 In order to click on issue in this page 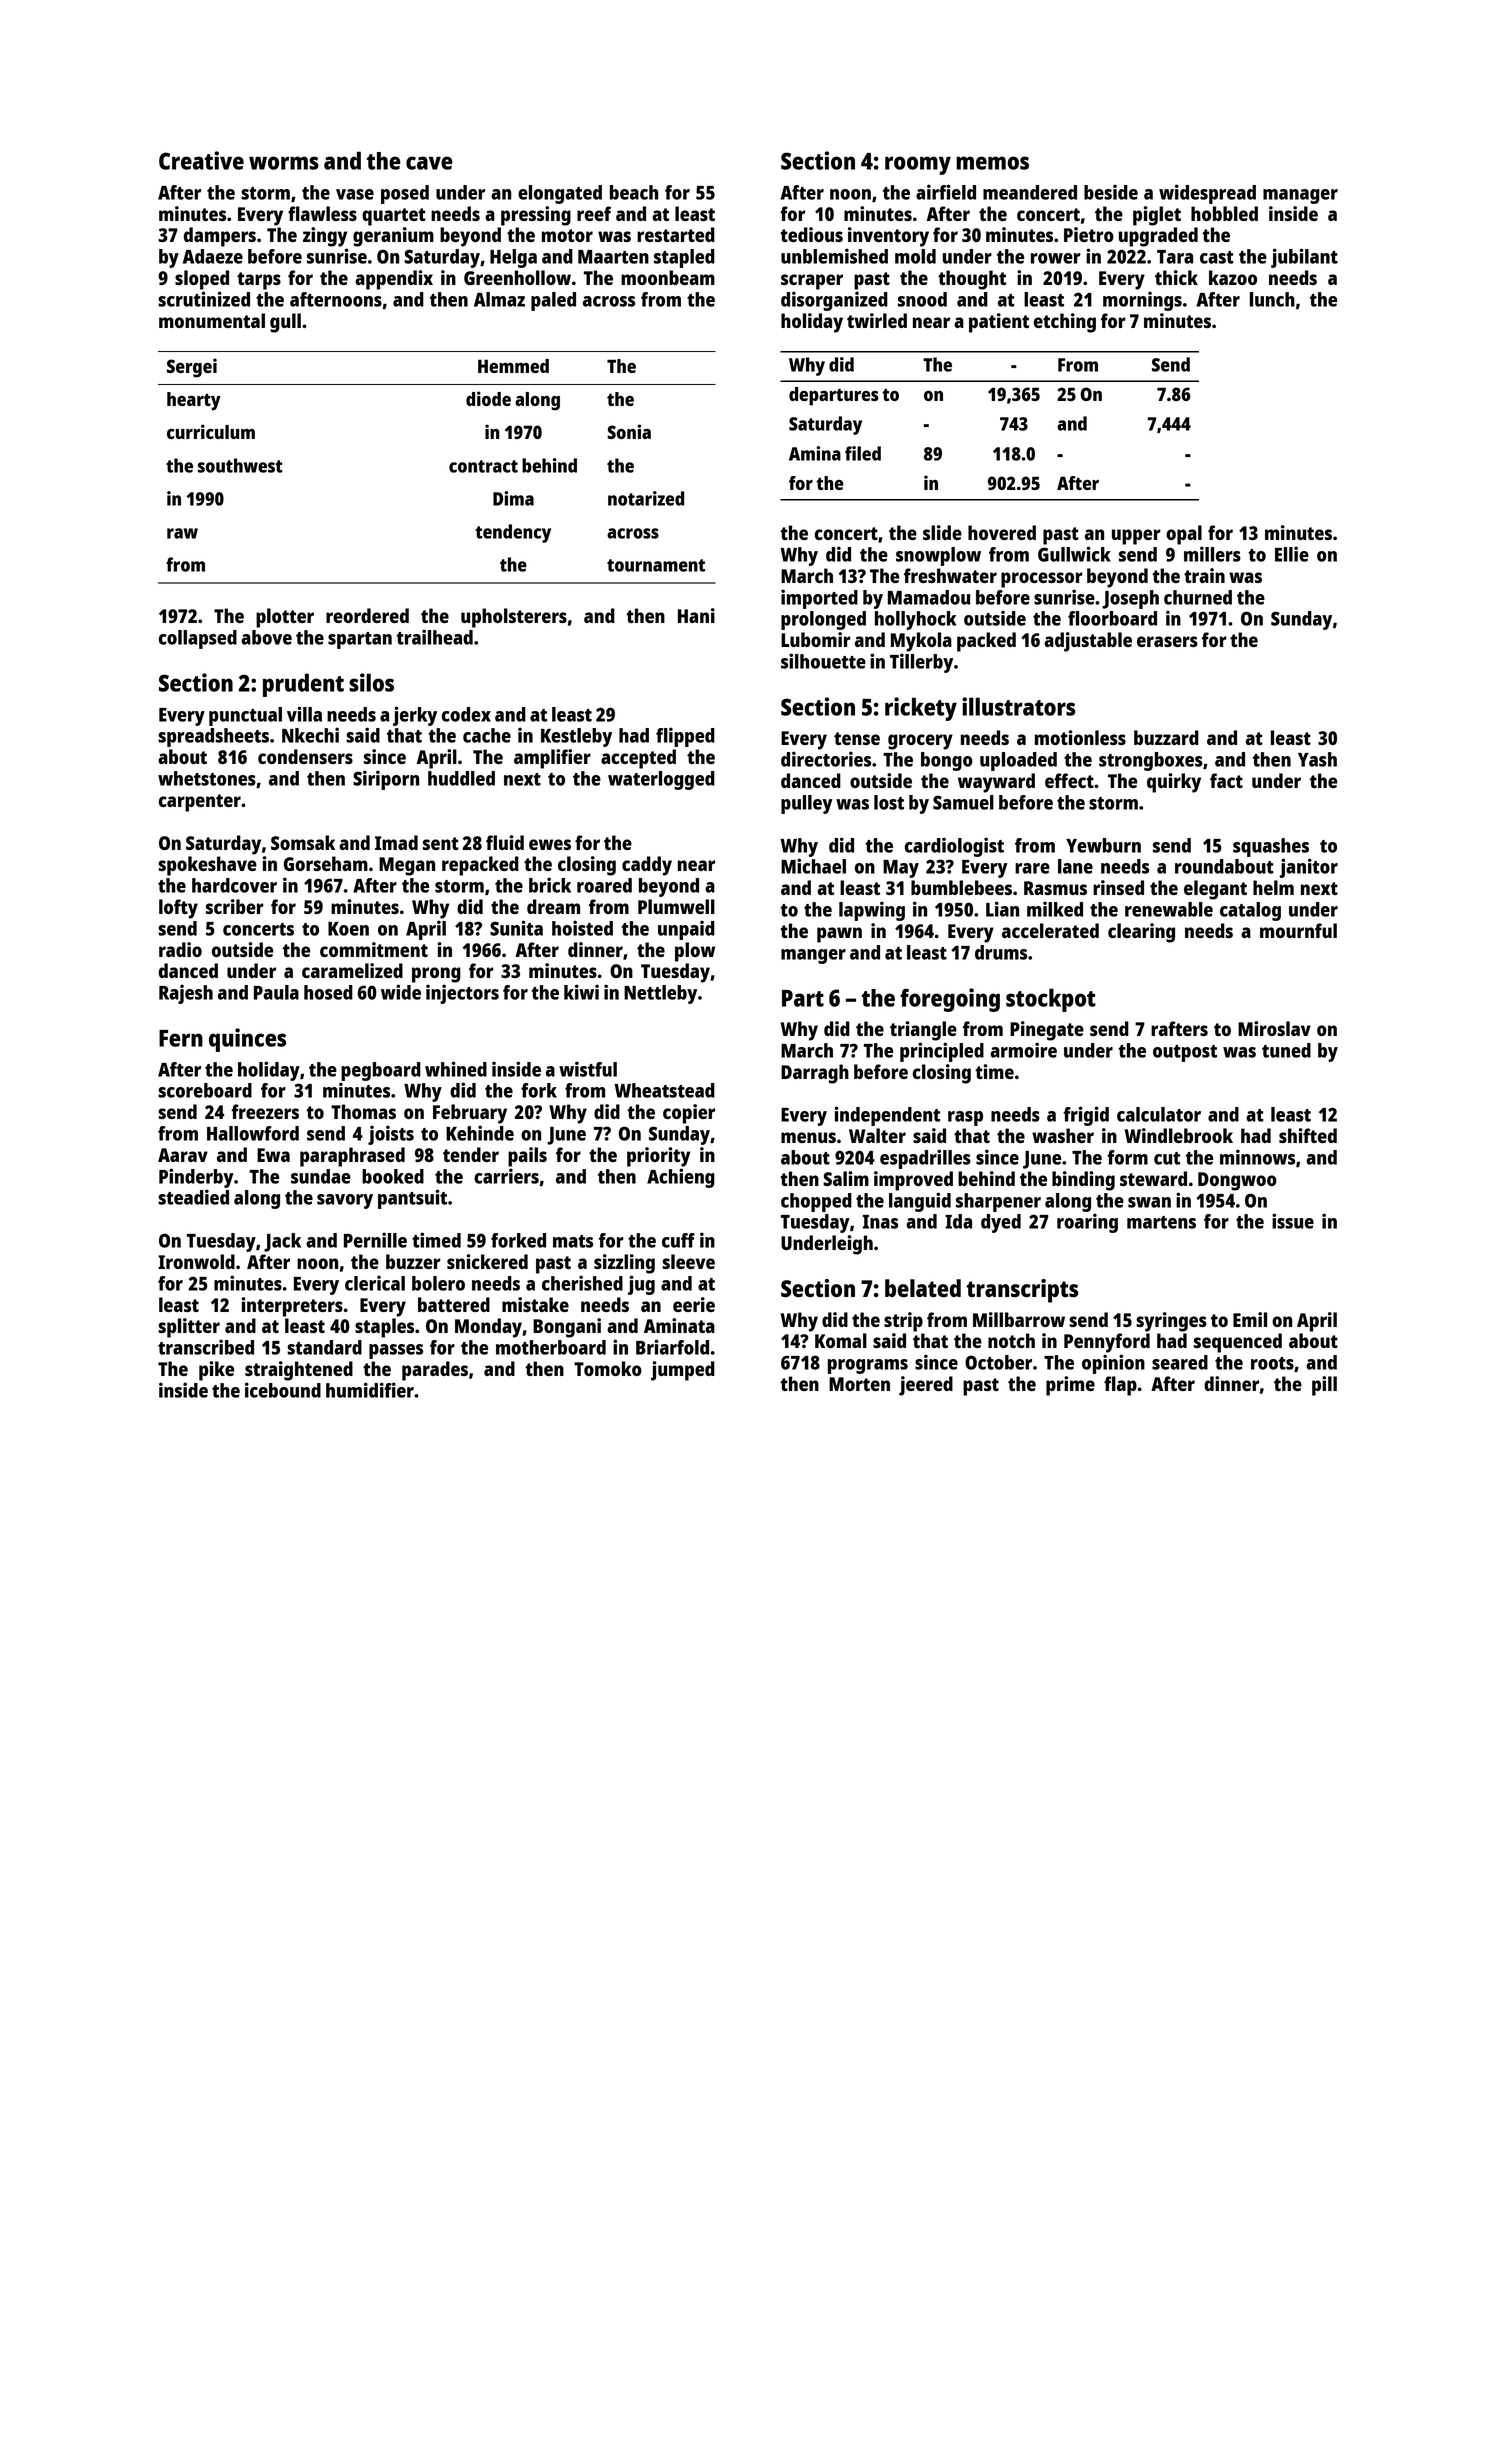, I will do `click(1293, 1221)`.
